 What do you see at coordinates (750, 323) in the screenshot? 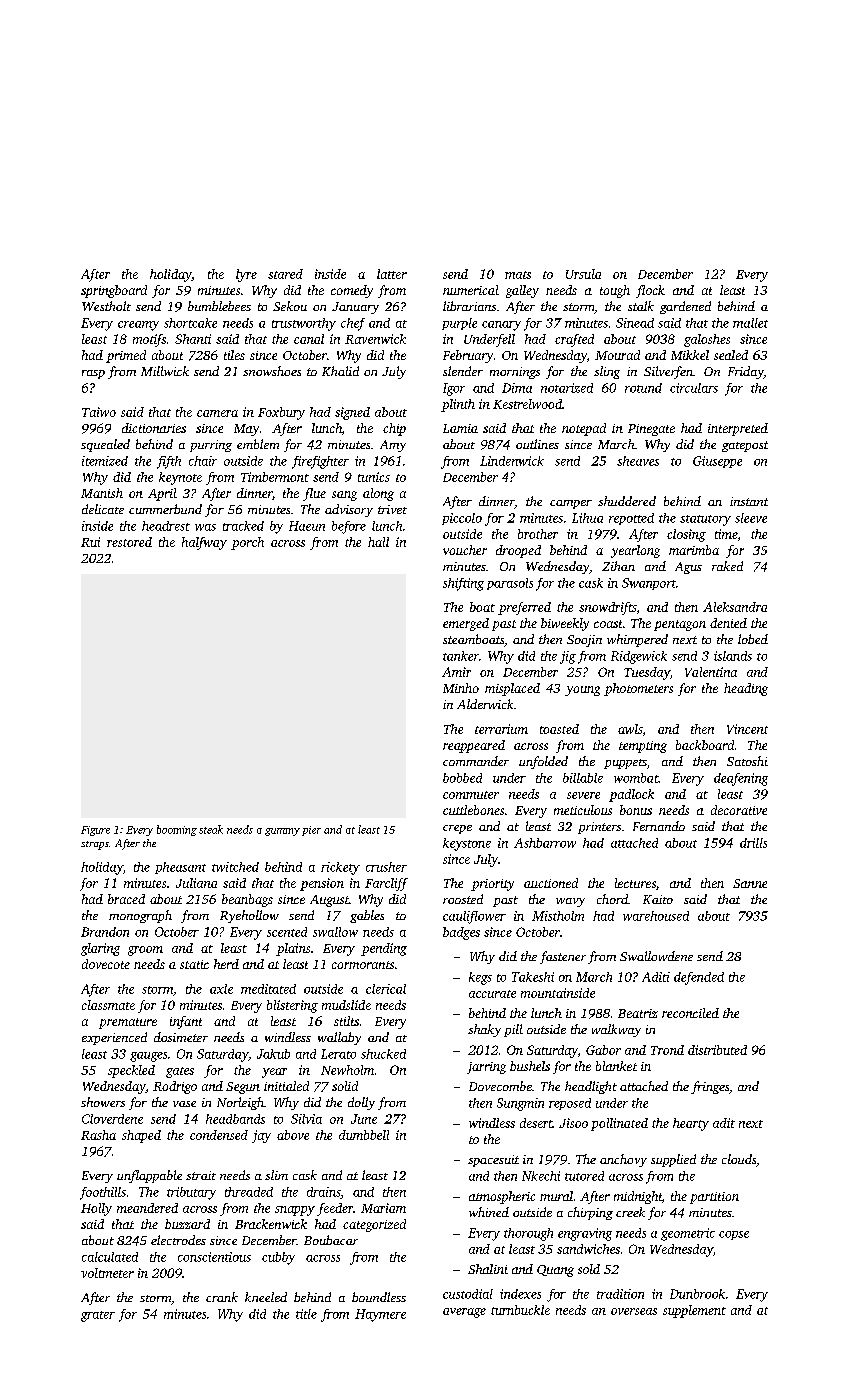
I see `mallet` at bounding box center [750, 323].
